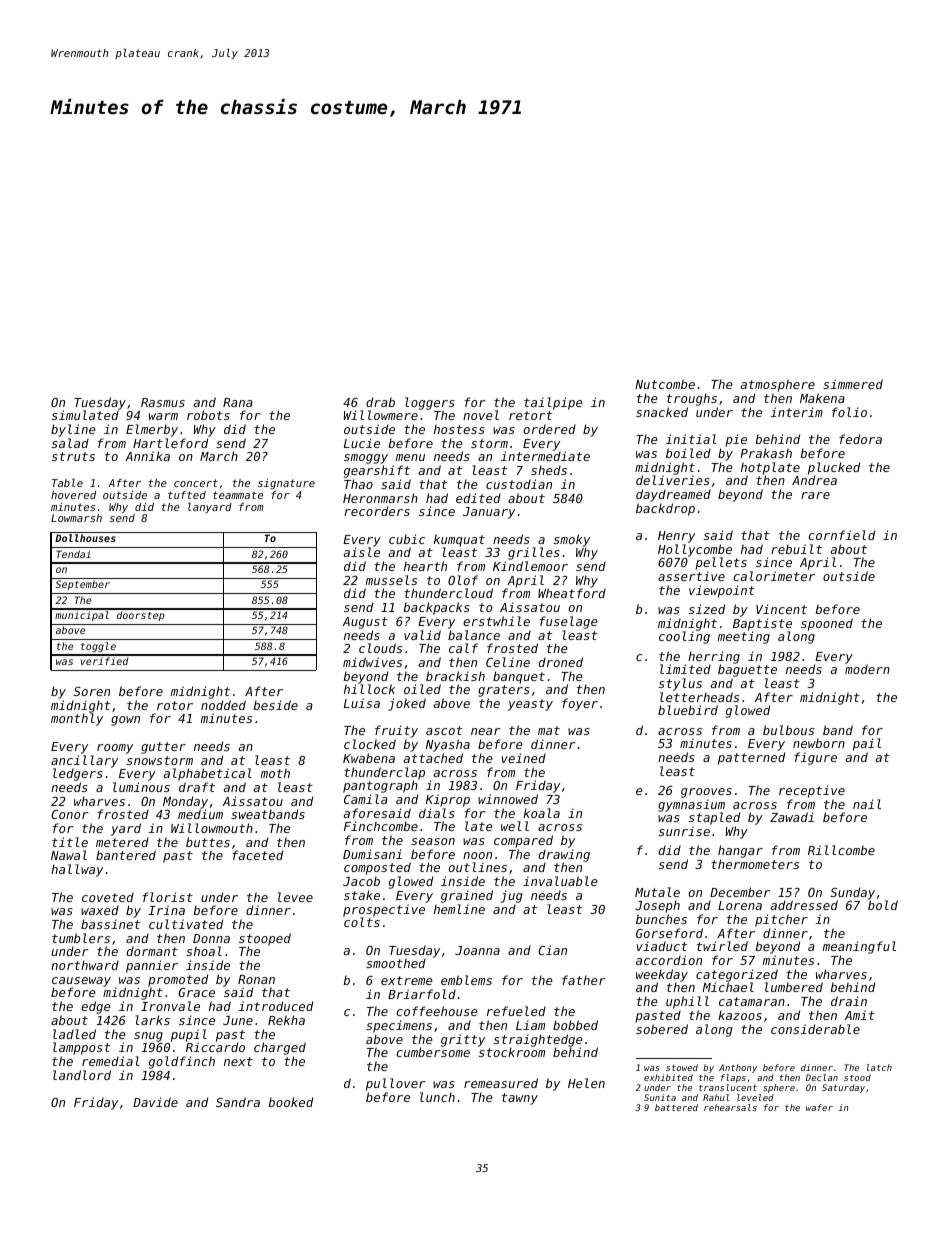 This page has height=1233, width=952. Describe the element at coordinates (265, 940) in the page. I see `stooped` at that location.
